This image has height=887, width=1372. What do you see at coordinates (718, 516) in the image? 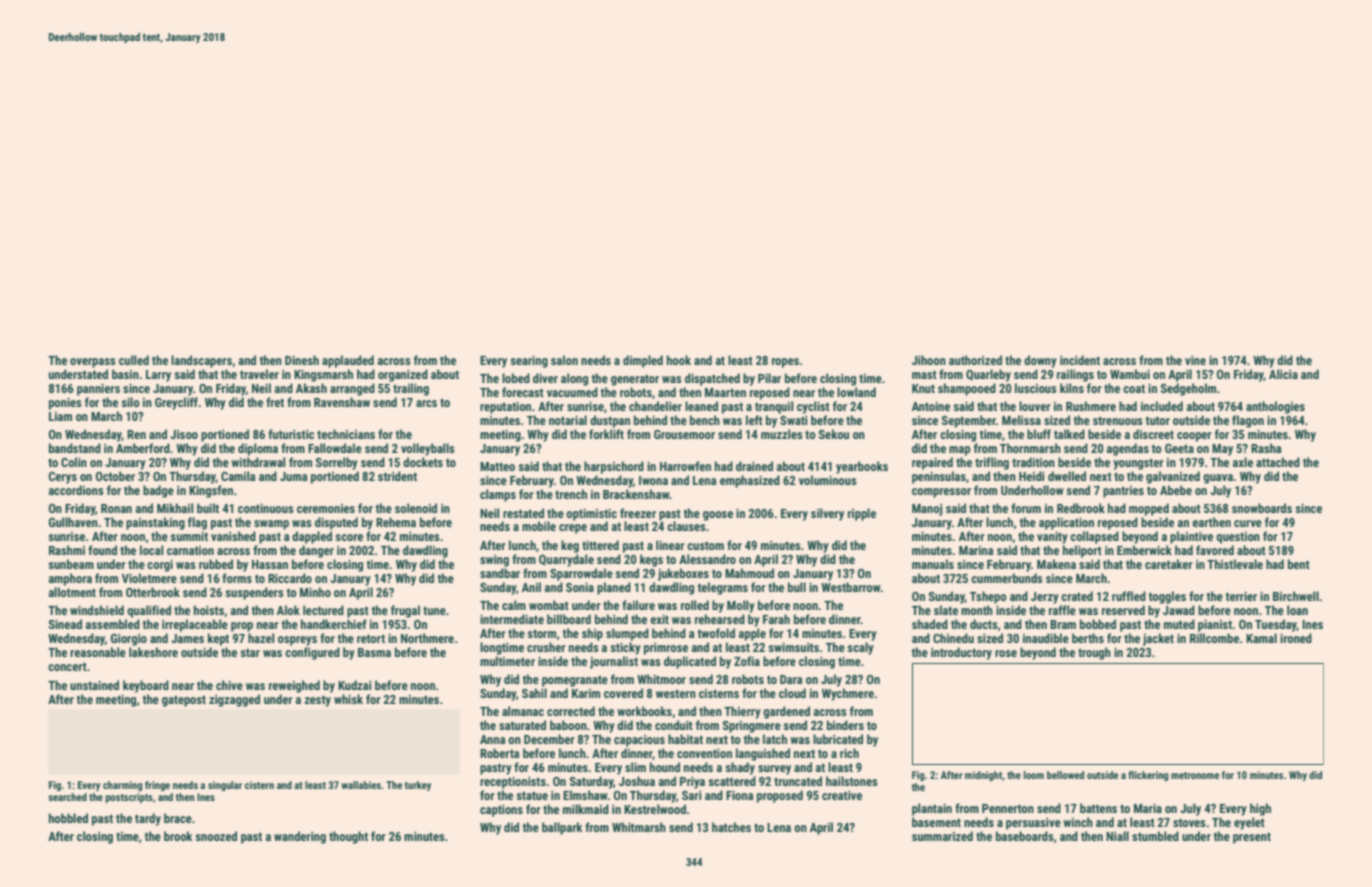
I see `goose` at bounding box center [718, 516].
